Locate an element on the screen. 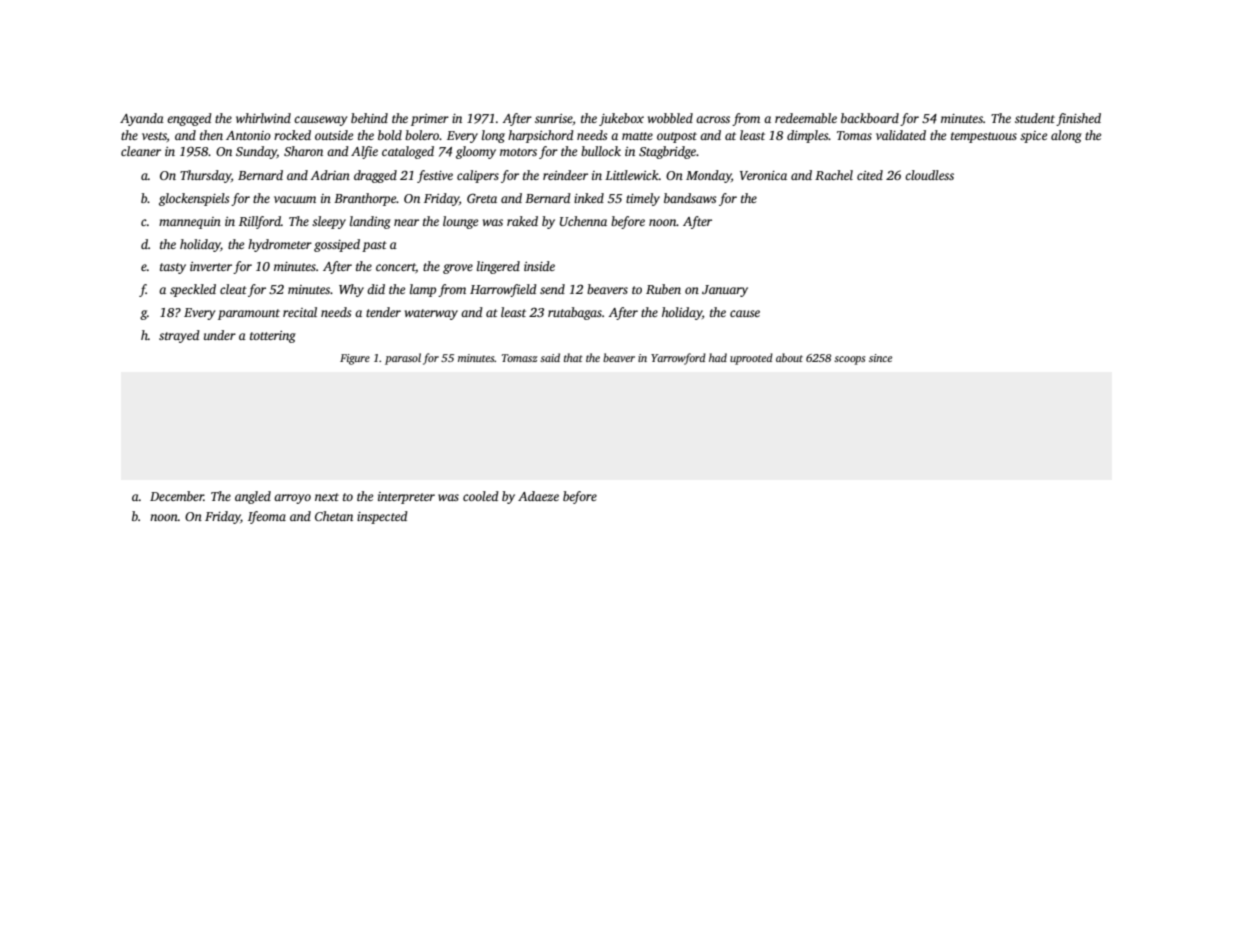  concert is located at coordinates (396, 268).
